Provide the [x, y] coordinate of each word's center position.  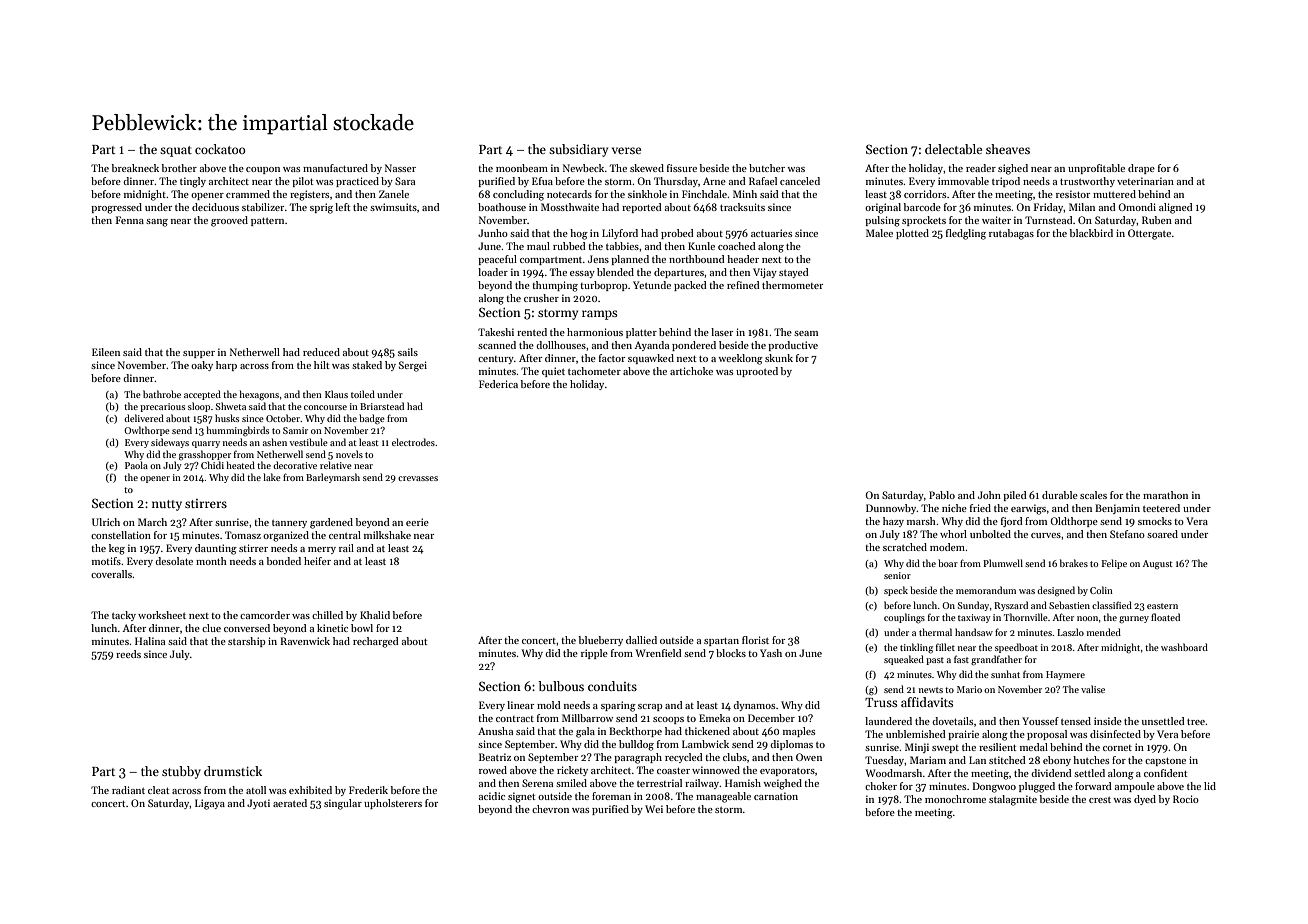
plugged [1037, 787]
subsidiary [578, 150]
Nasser [400, 168]
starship [247, 642]
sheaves [1008, 149]
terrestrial [659, 783]
